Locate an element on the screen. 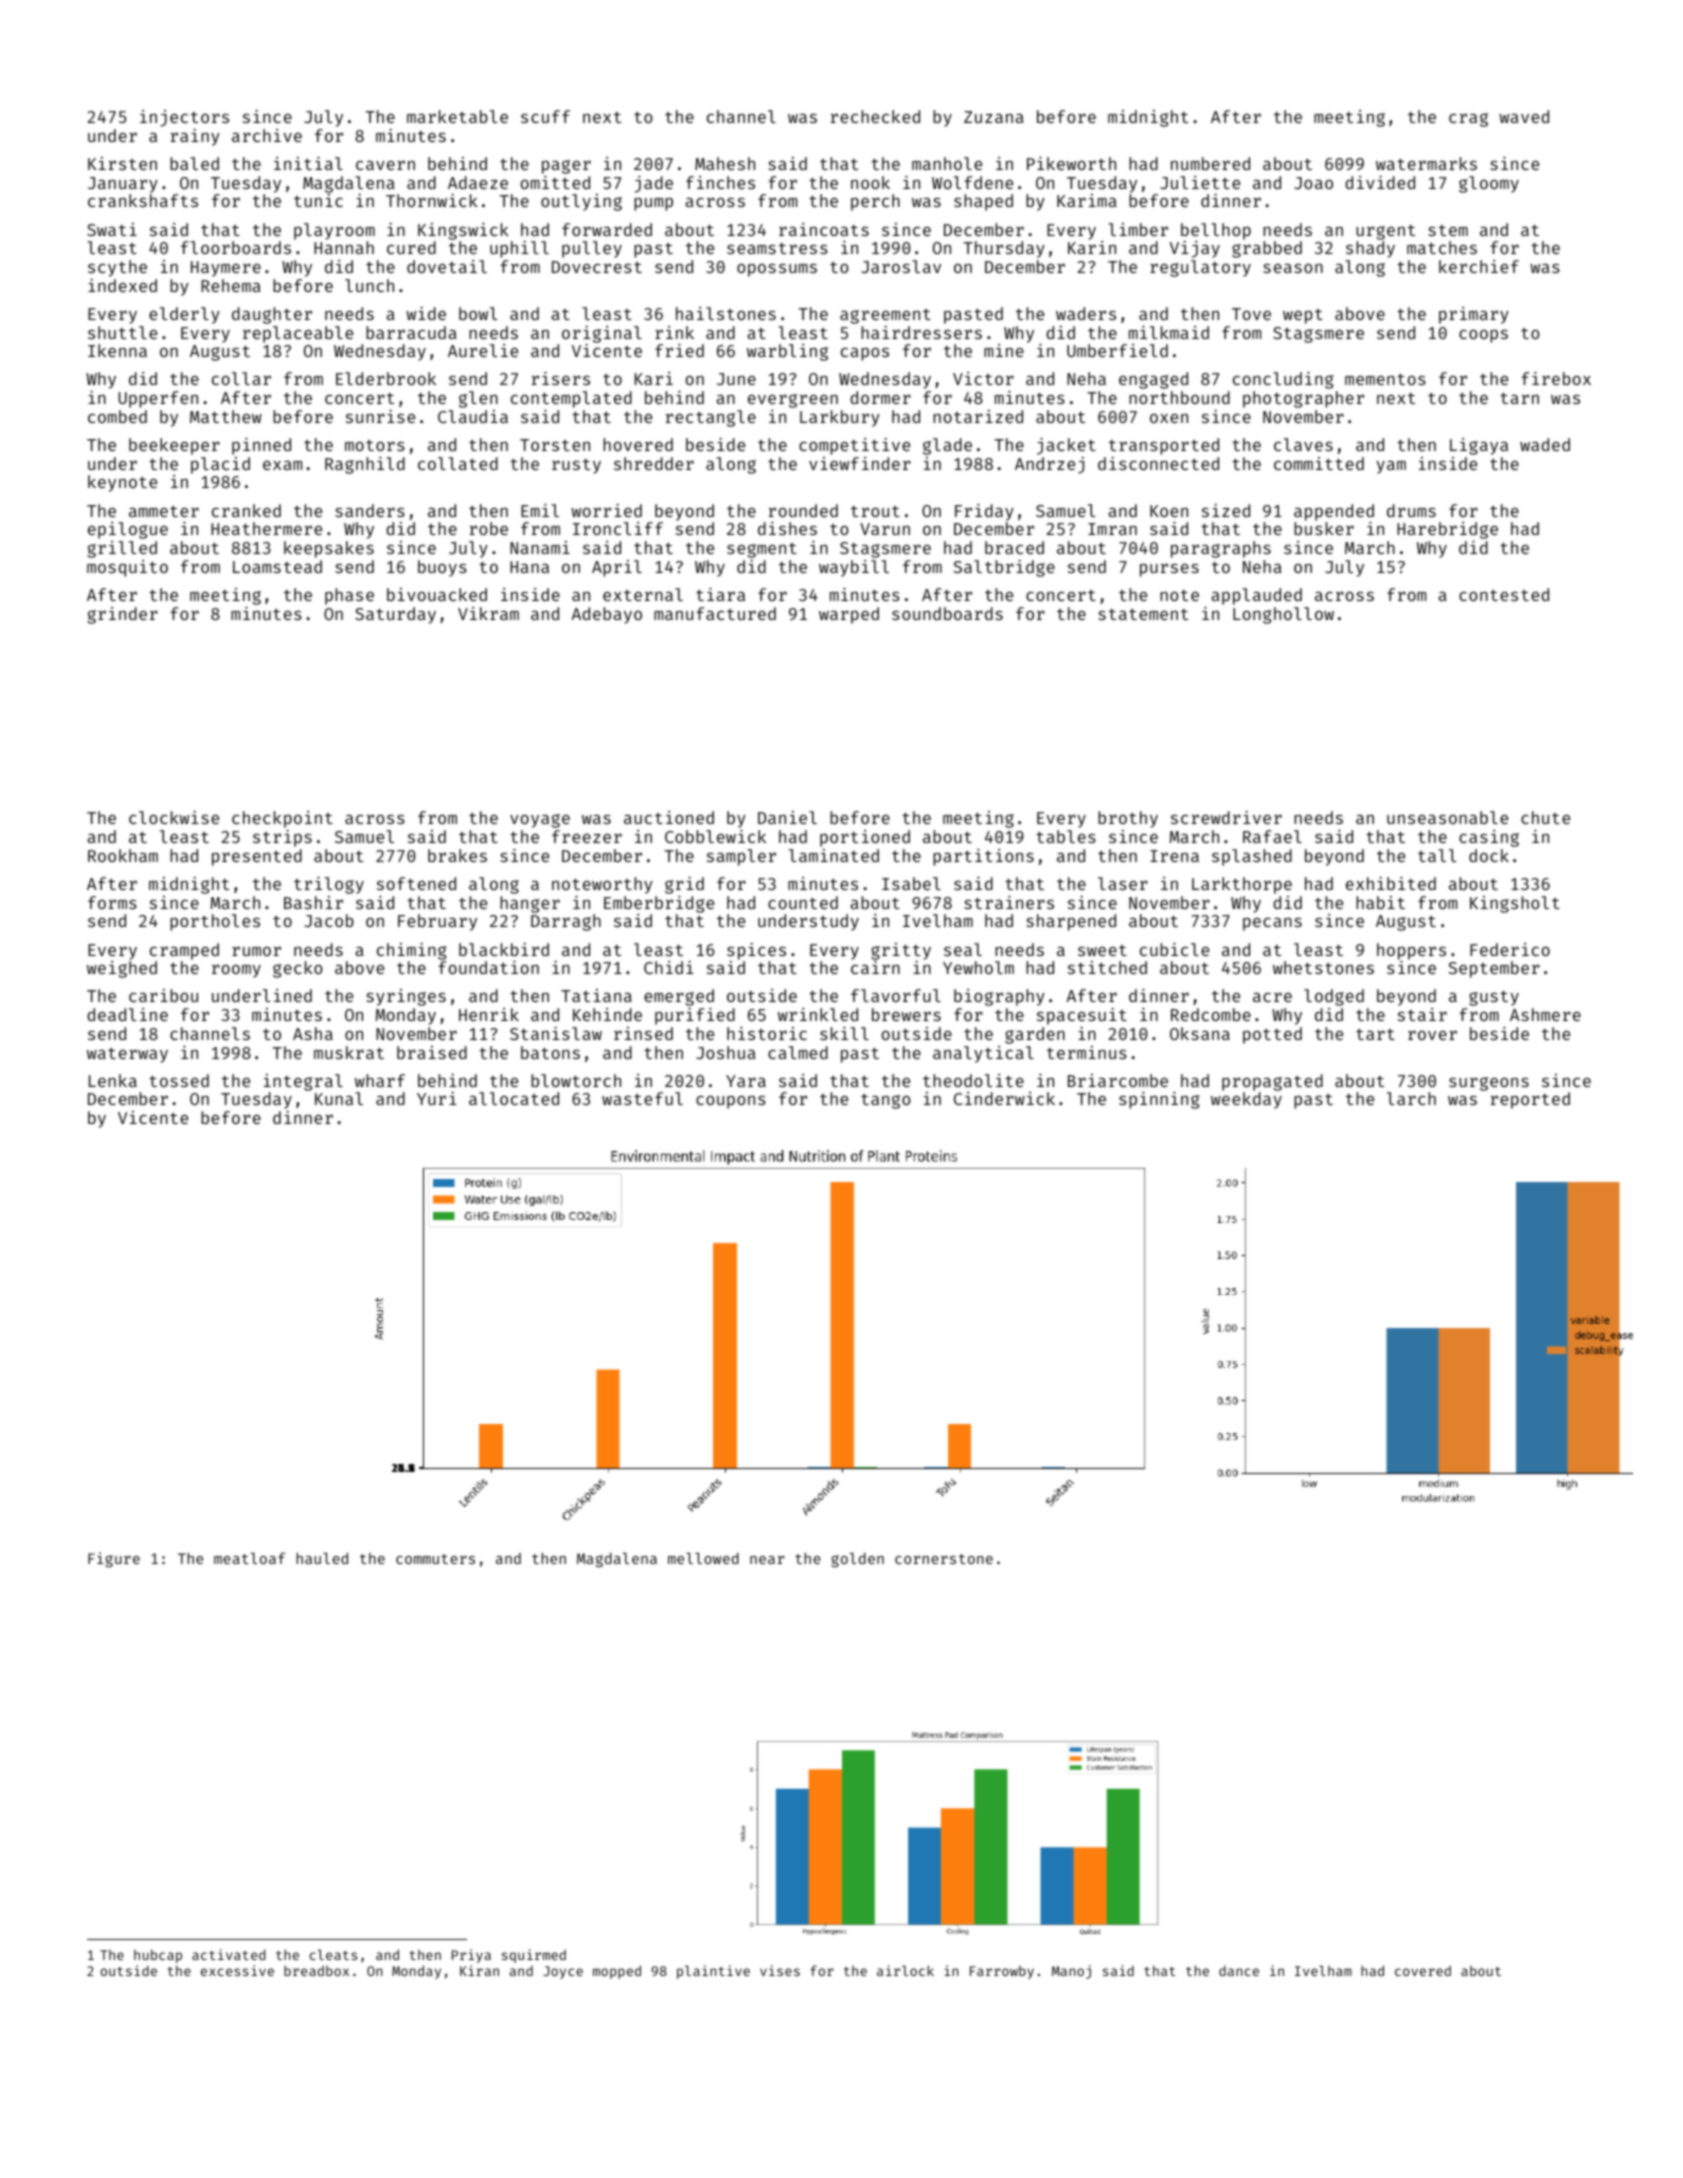 This screenshot has width=1683, height=2178. Pikeworth is located at coordinates (1071, 163).
